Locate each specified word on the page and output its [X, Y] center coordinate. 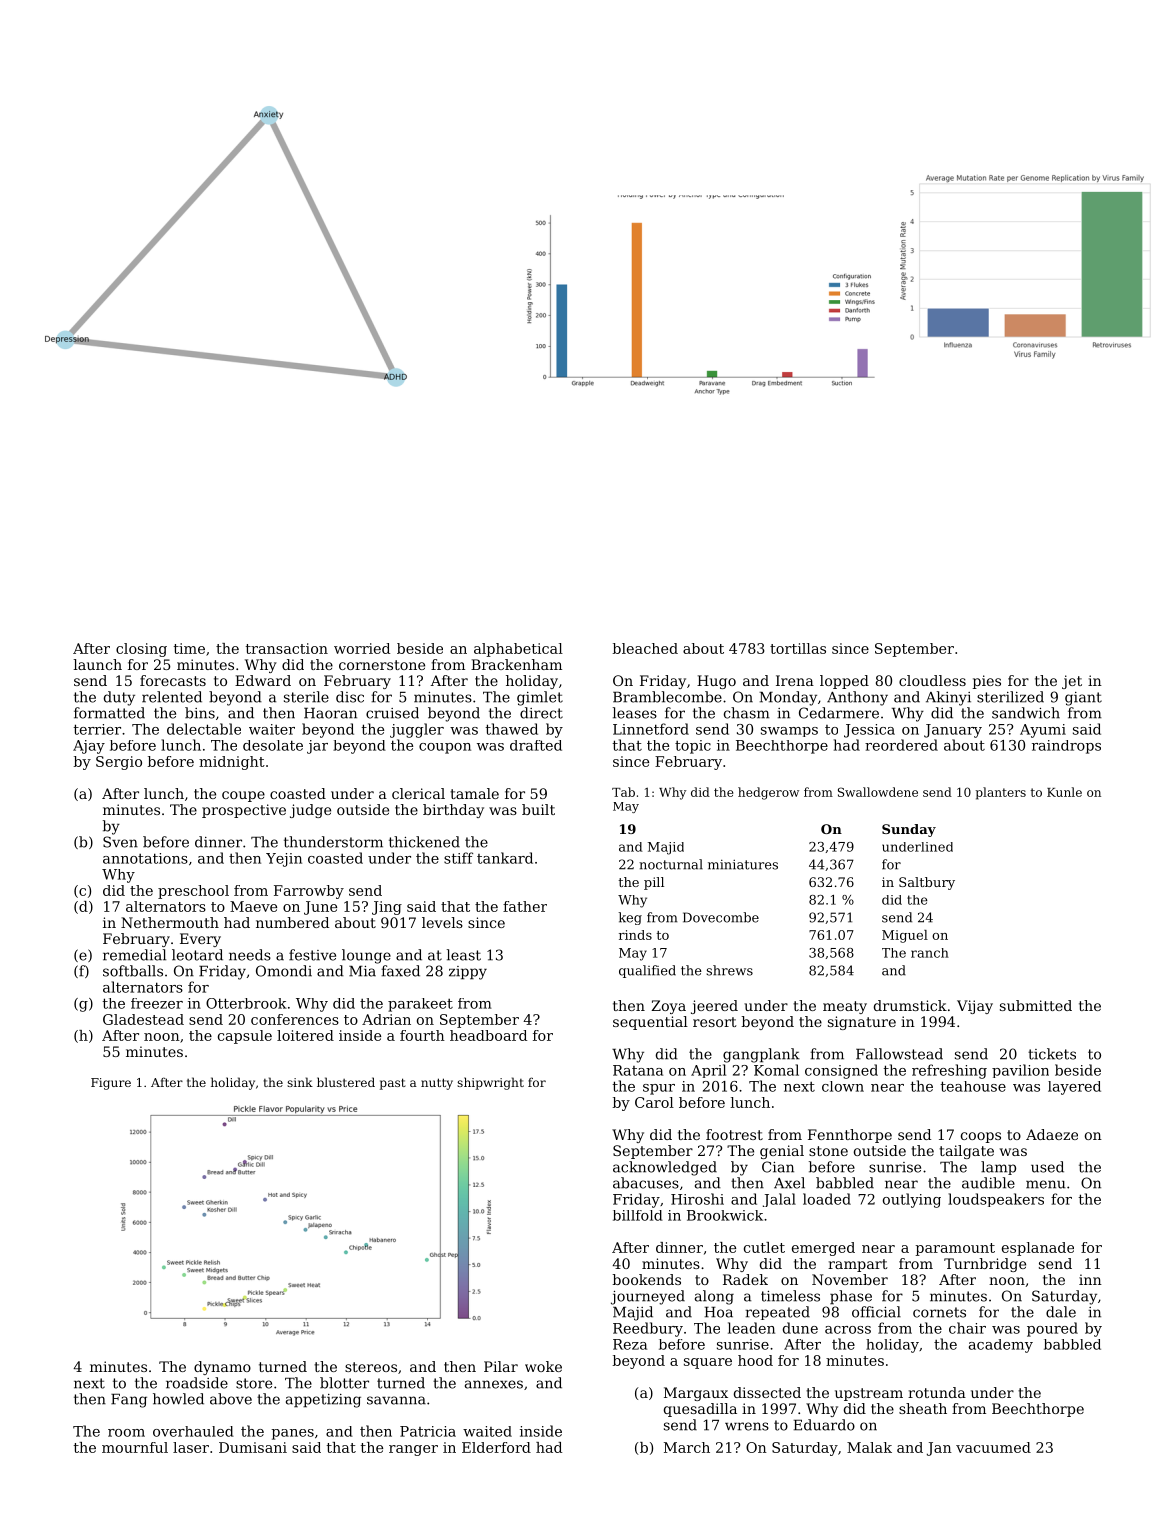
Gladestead [143, 1019]
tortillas [798, 648]
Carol [654, 1102]
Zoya [668, 1007]
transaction [287, 648]
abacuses [646, 1183]
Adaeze [1052, 1134]
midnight [232, 763]
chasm [747, 713]
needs [250, 955]
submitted [1036, 1005]
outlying [912, 1200]
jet [1072, 682]
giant [1083, 699]
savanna [396, 1400]
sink [300, 1082]
